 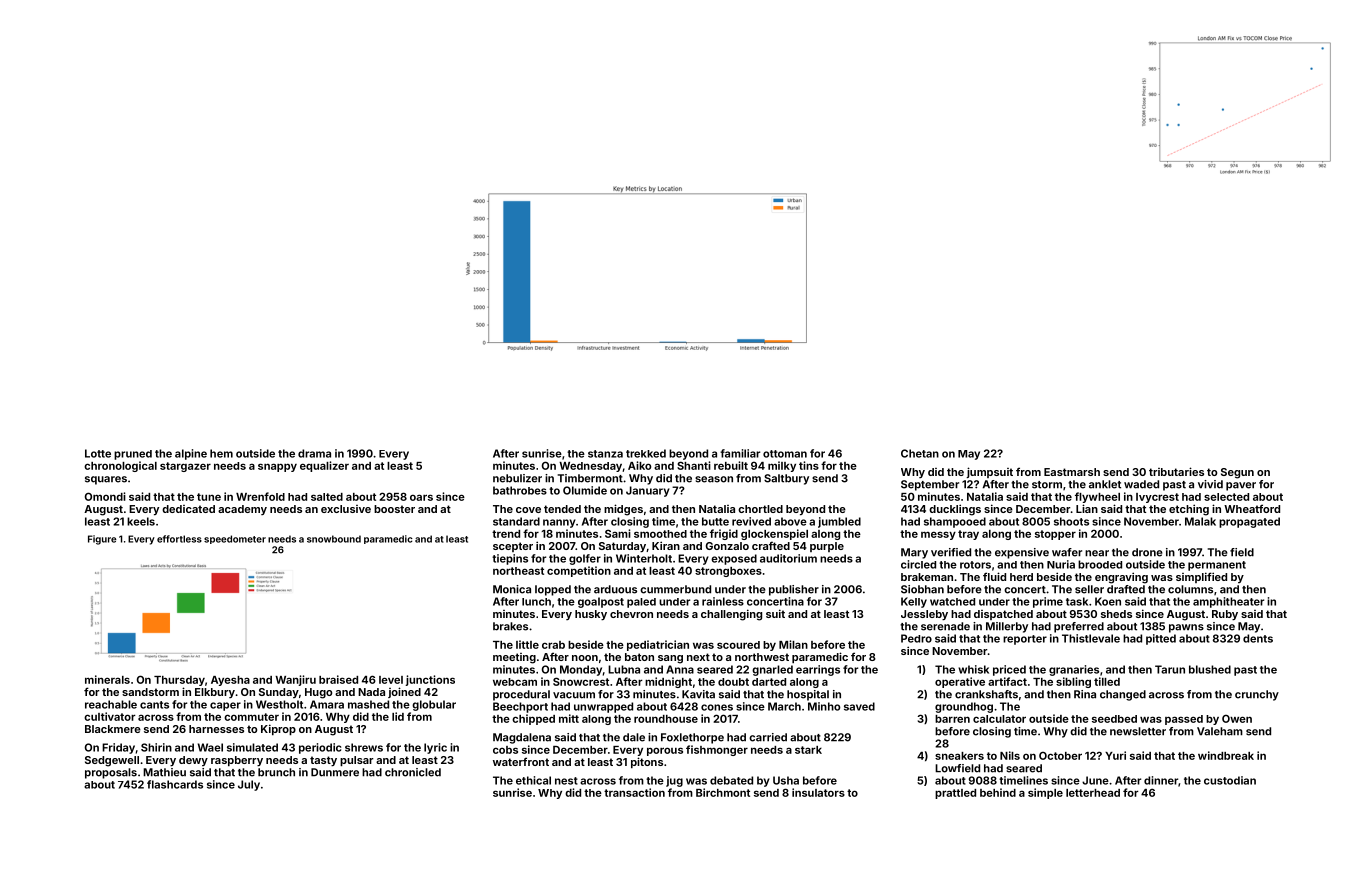 What do you see at coordinates (1045, 793) in the screenshot?
I see `simple` at bounding box center [1045, 793].
